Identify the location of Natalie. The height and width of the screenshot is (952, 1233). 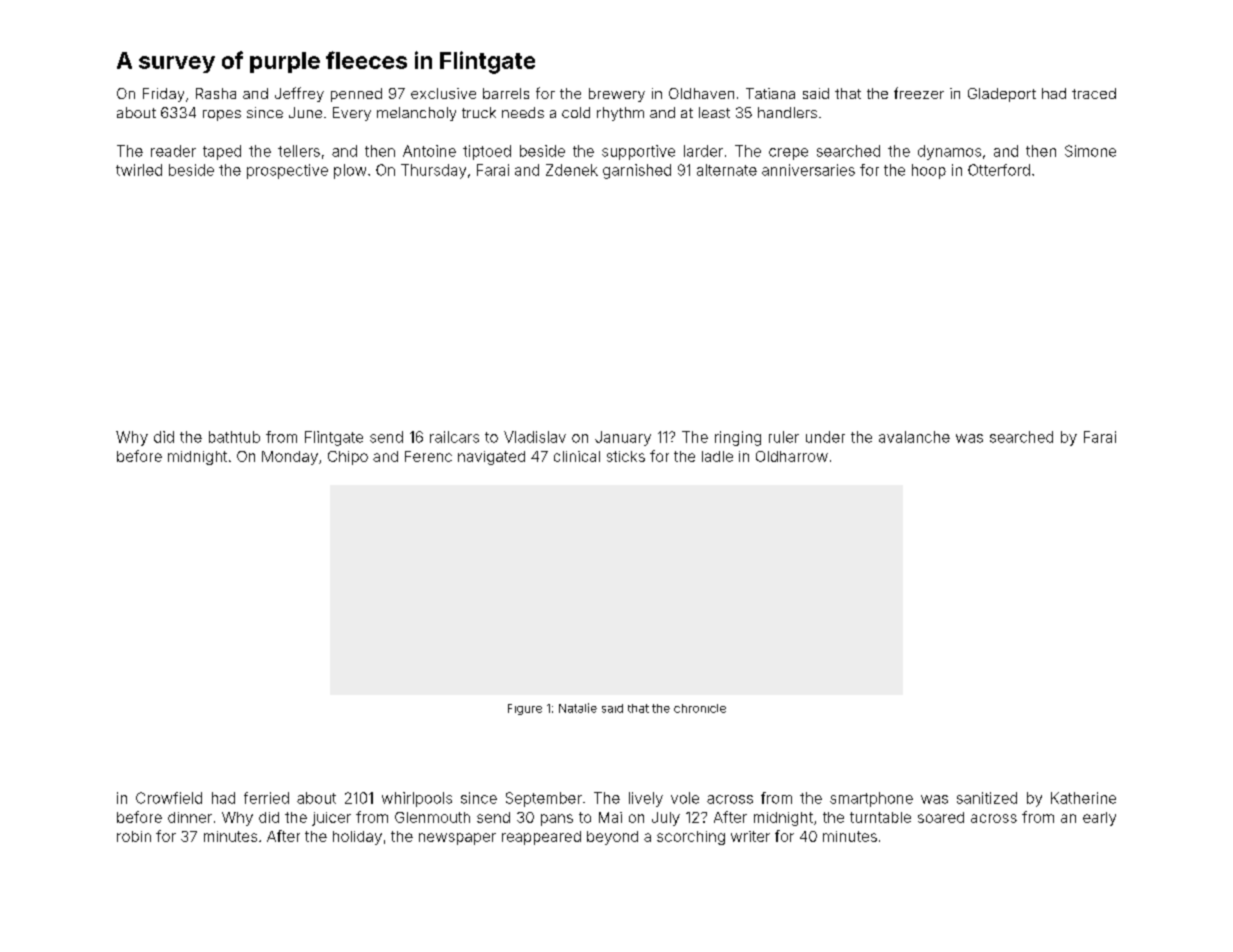
(578, 708).
